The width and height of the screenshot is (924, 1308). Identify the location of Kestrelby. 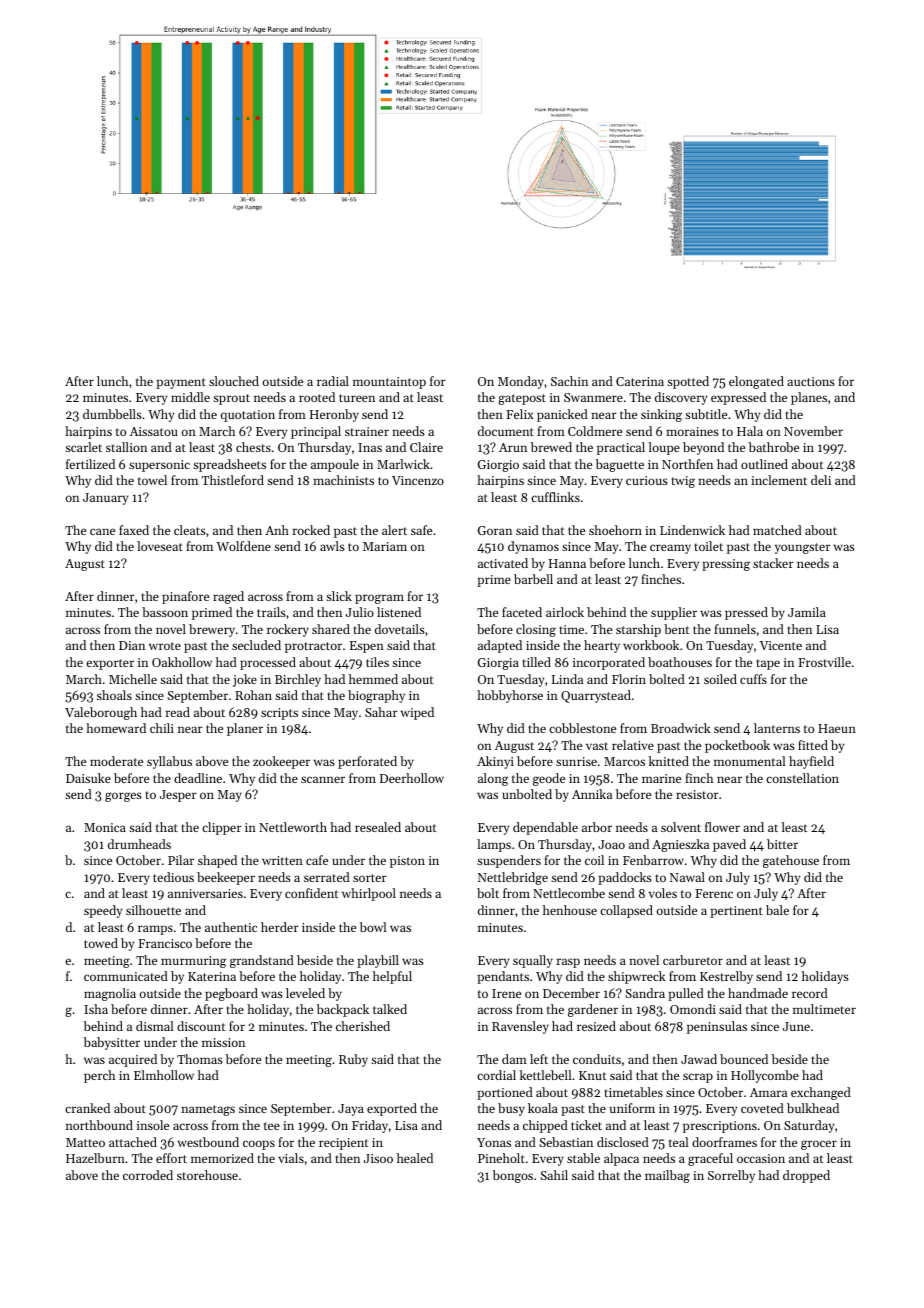
(726, 977).
